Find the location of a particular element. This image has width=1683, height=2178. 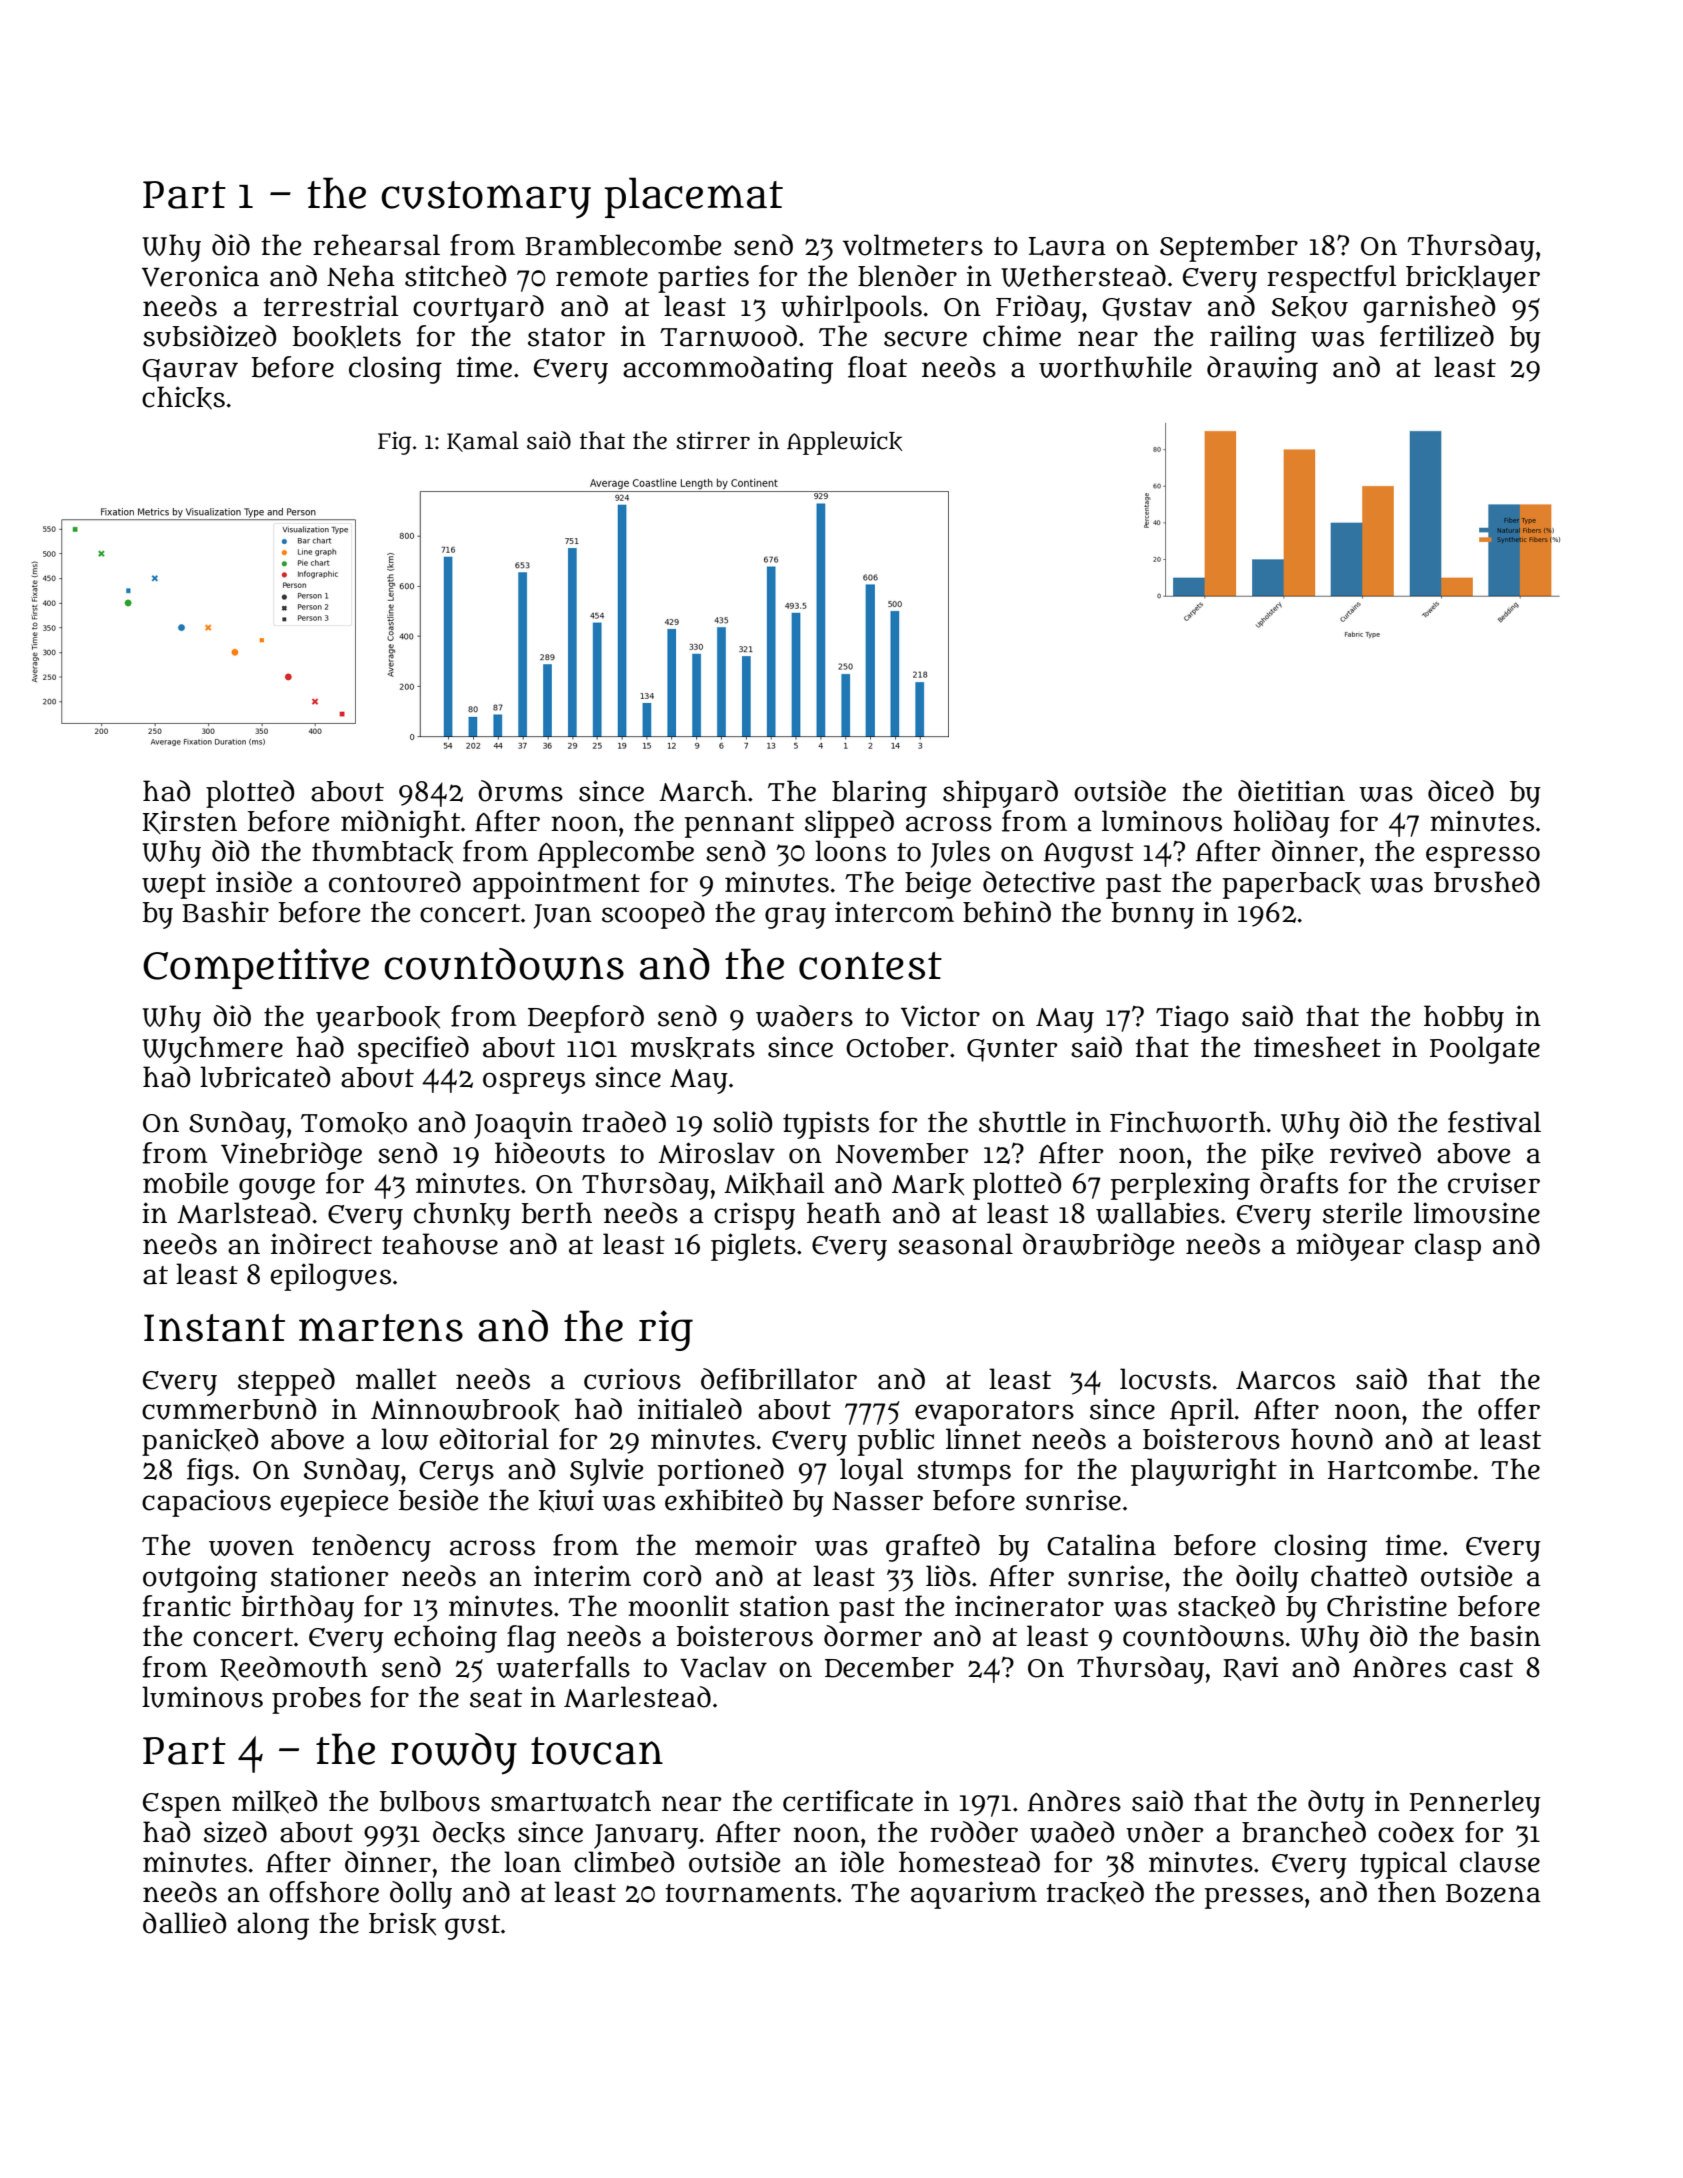

scooped is located at coordinates (653, 915).
